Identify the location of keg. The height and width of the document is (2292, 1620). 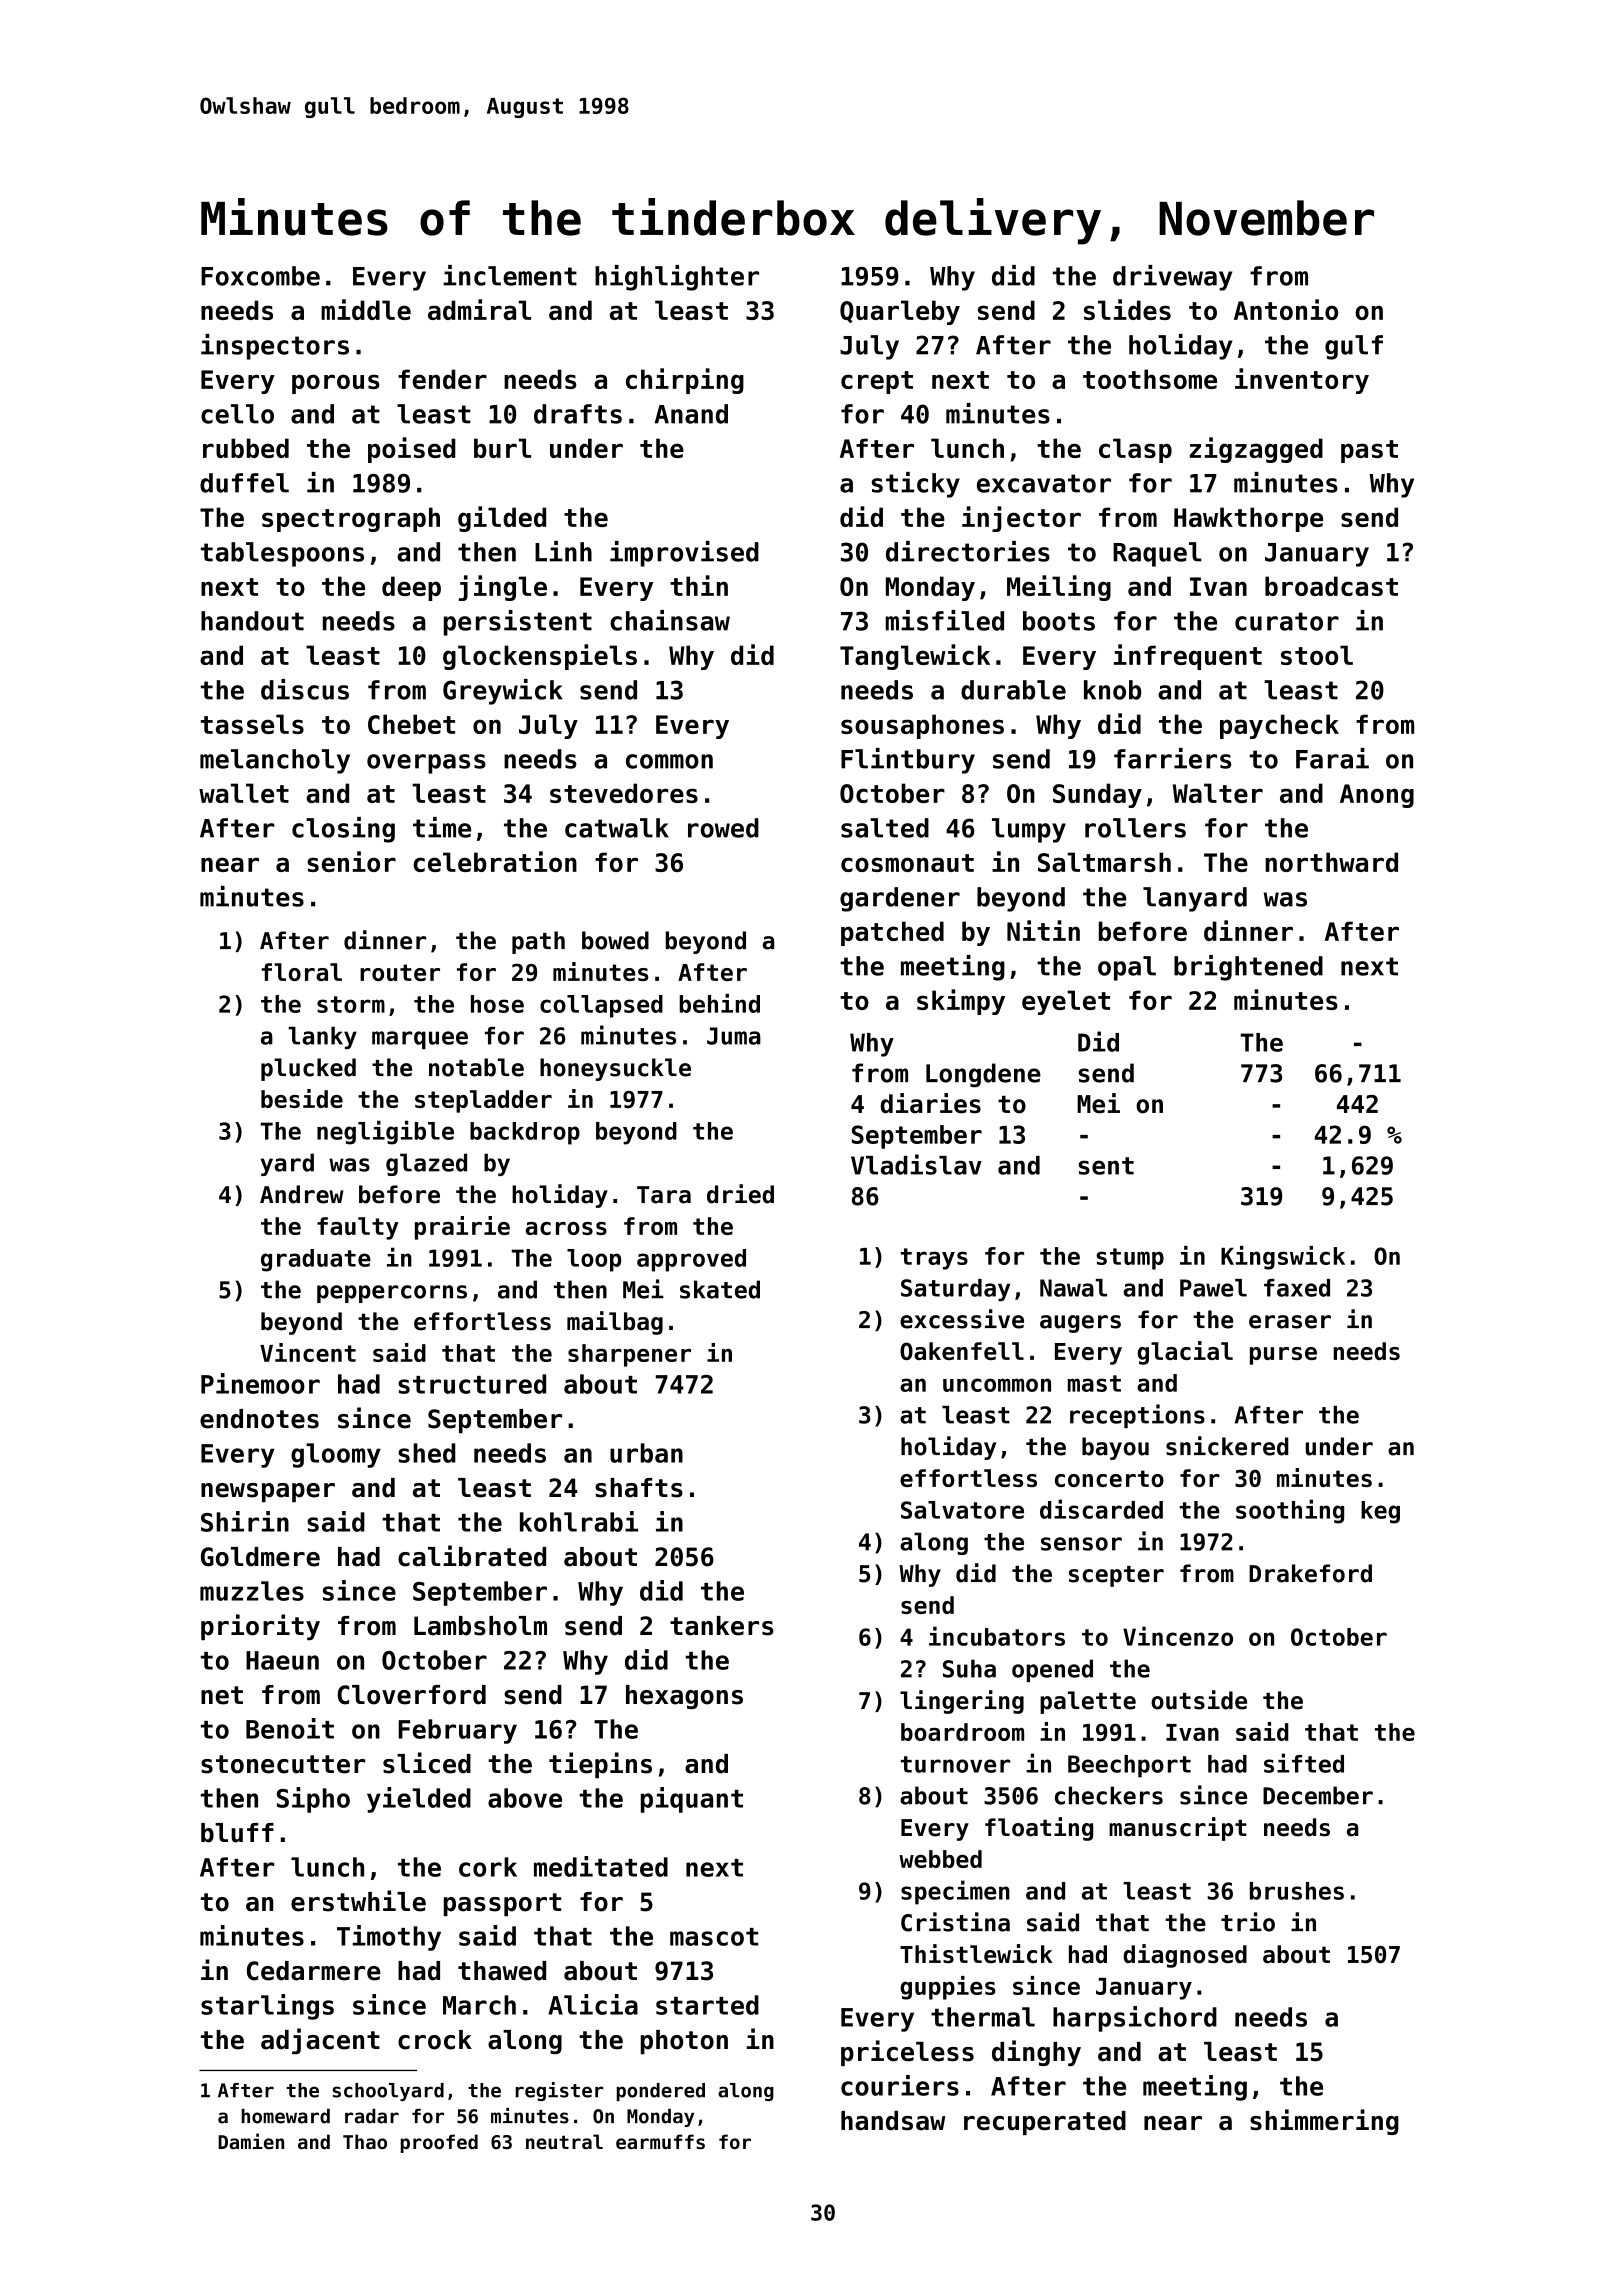
(1380, 1512).
